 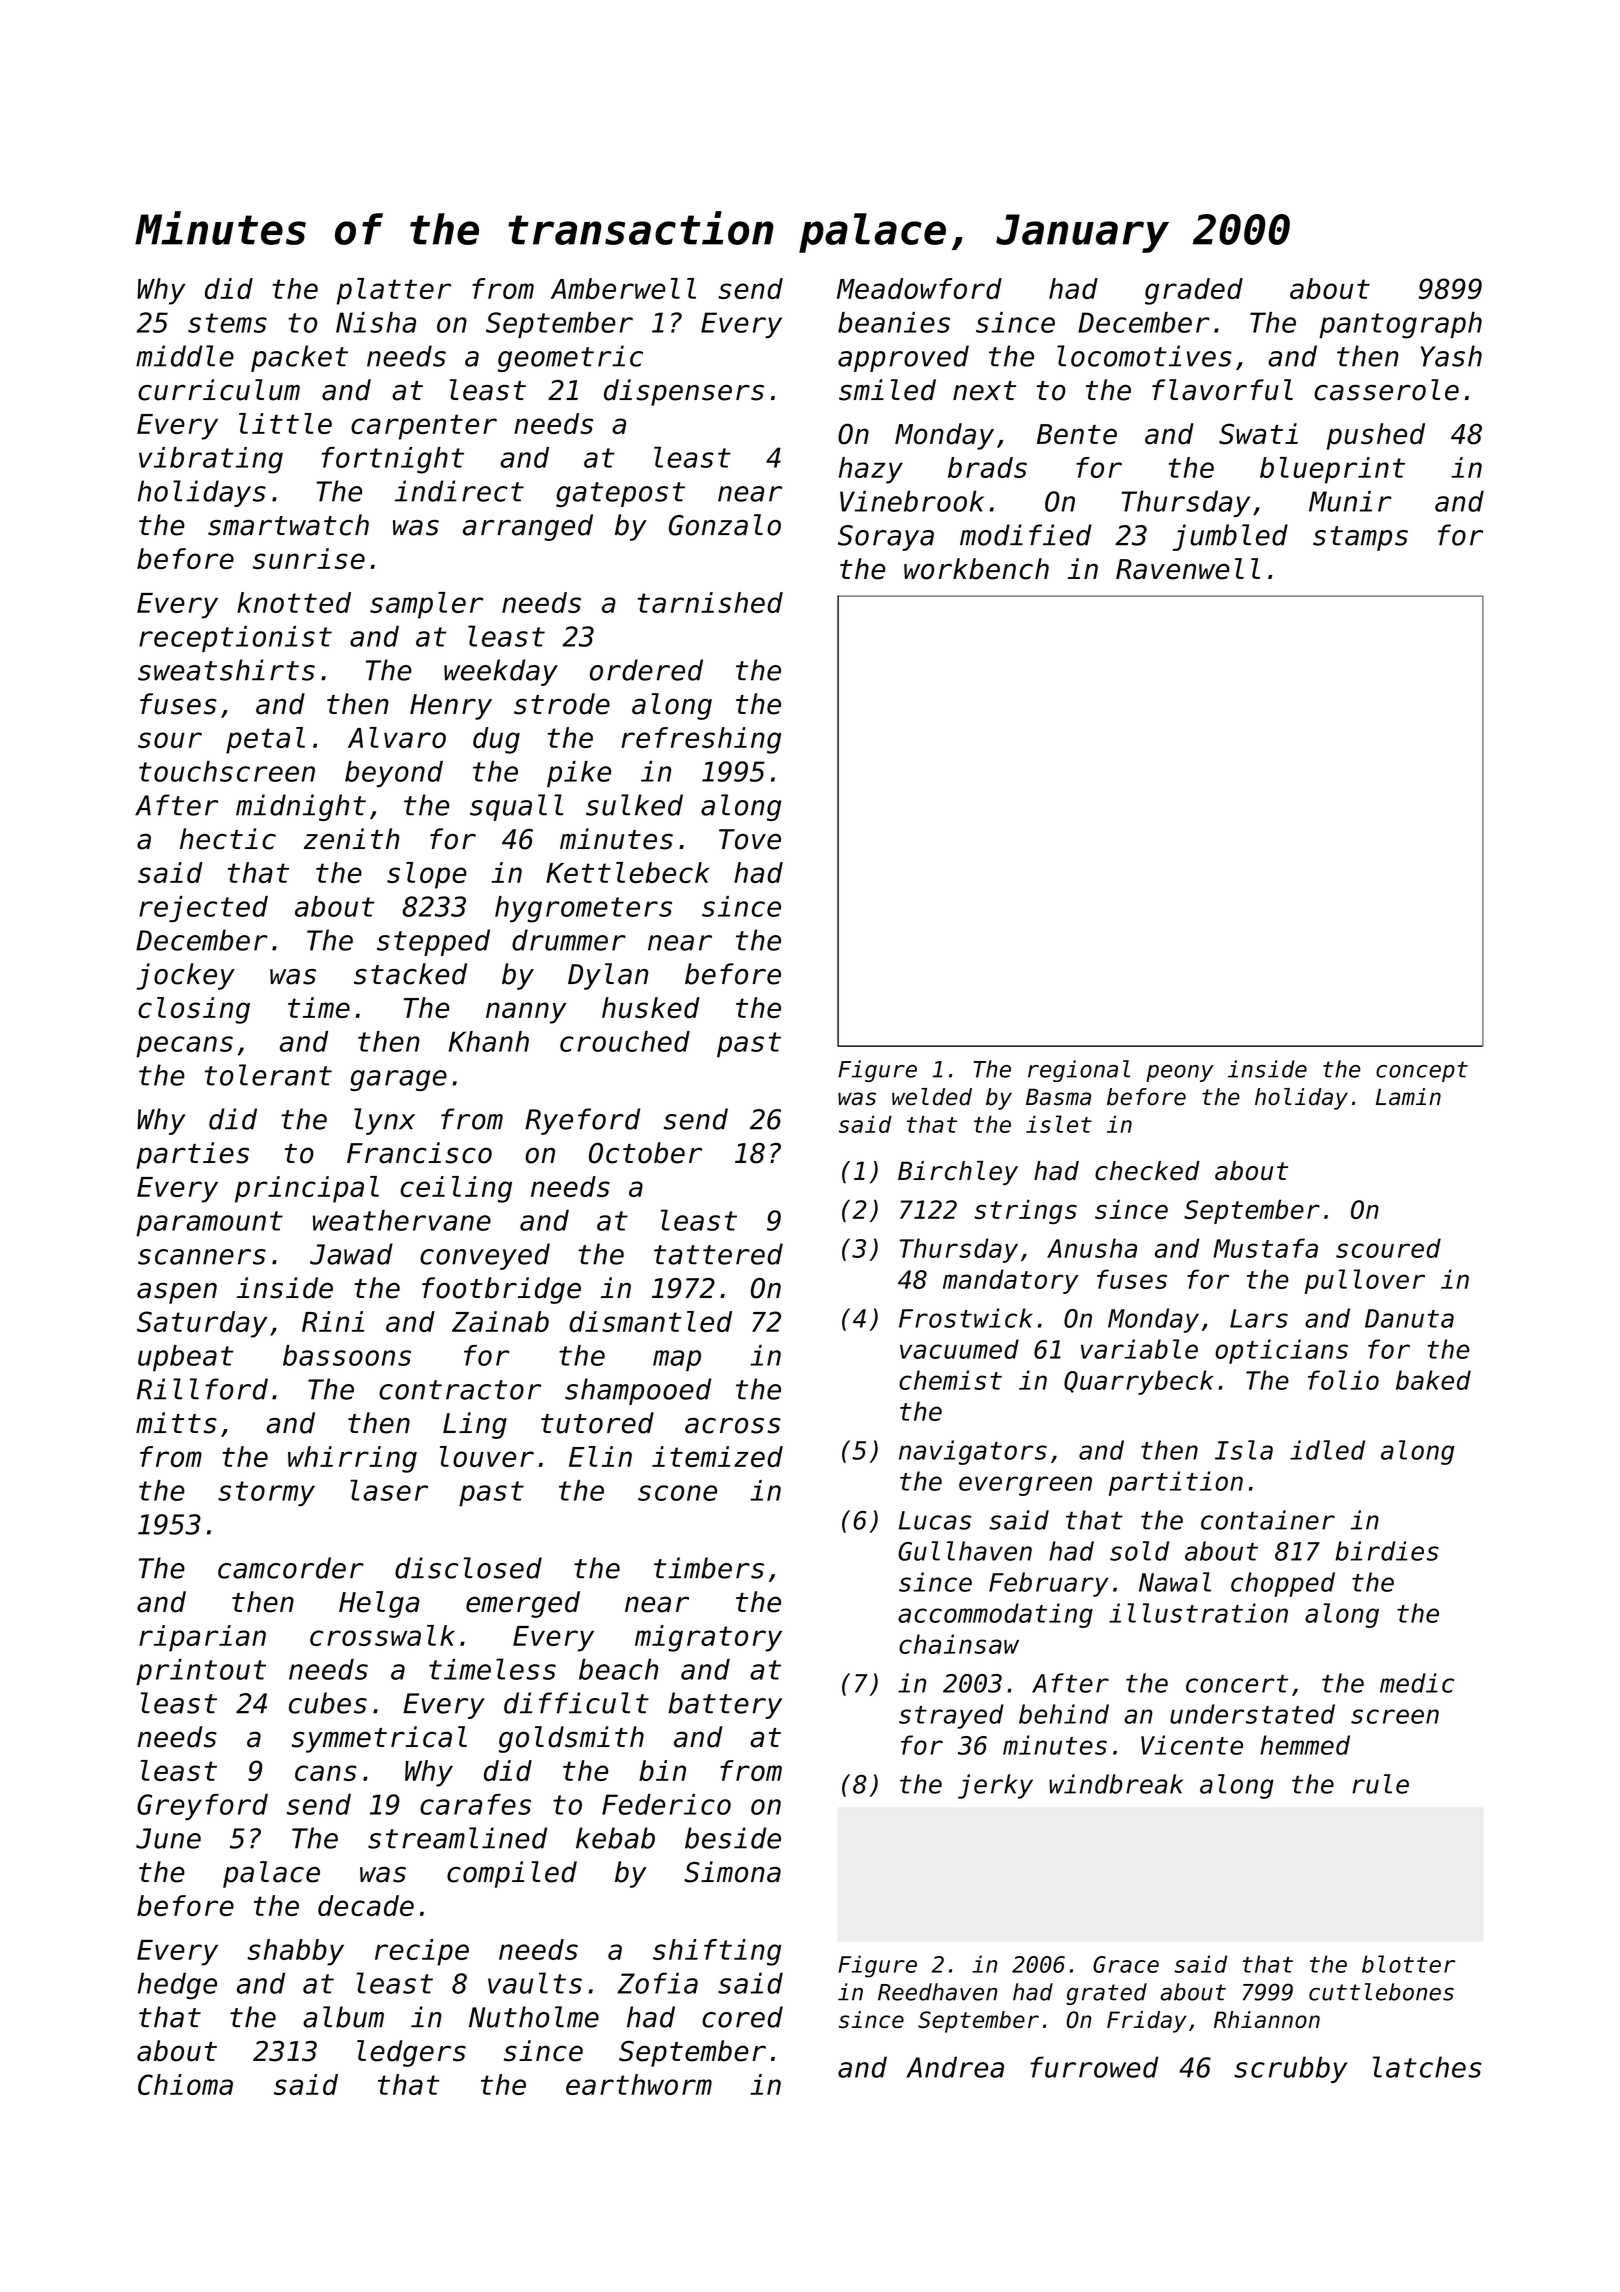 I want to click on Tove, so click(x=750, y=839).
